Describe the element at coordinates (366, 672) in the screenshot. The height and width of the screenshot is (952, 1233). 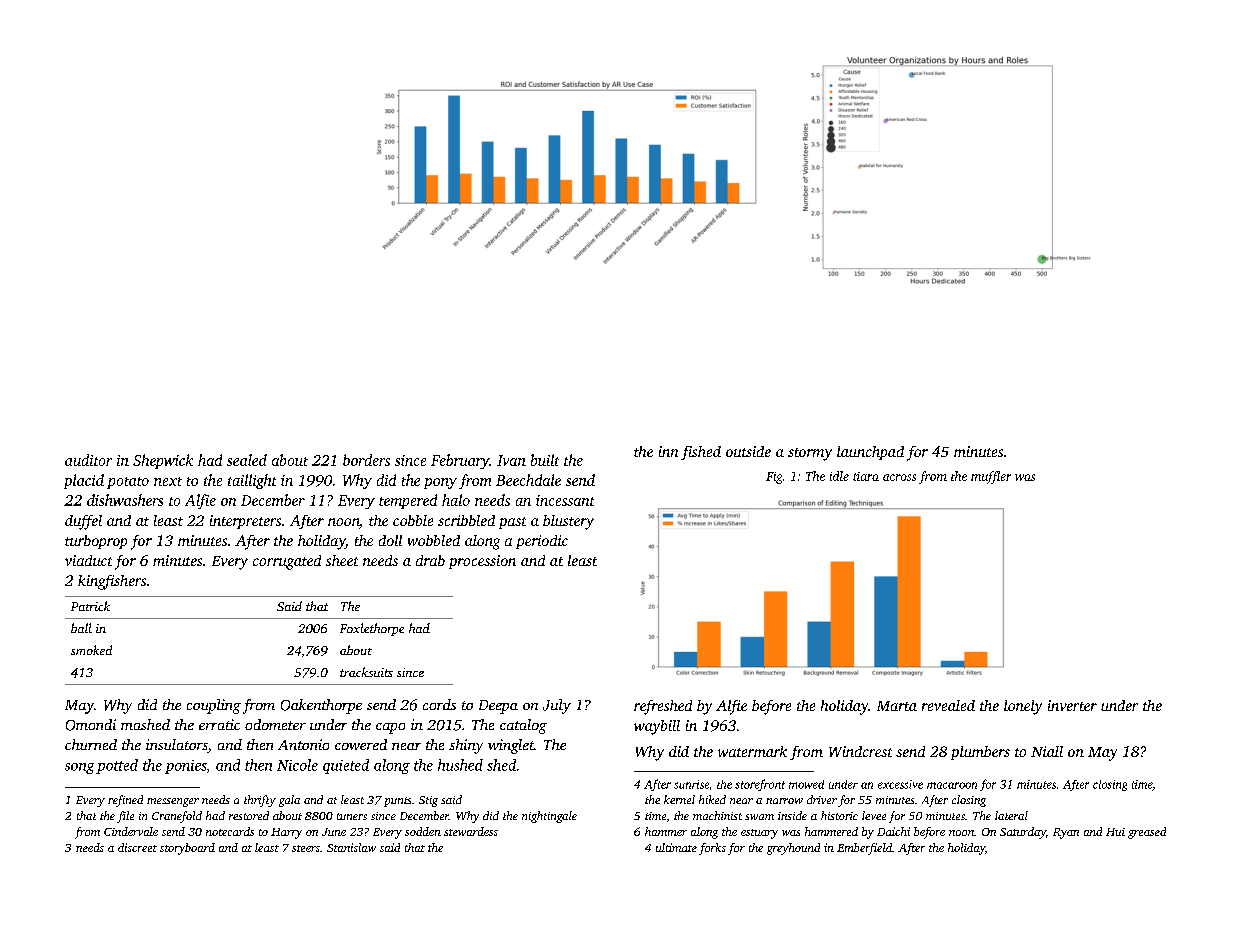
I see `tracksuits` at that location.
